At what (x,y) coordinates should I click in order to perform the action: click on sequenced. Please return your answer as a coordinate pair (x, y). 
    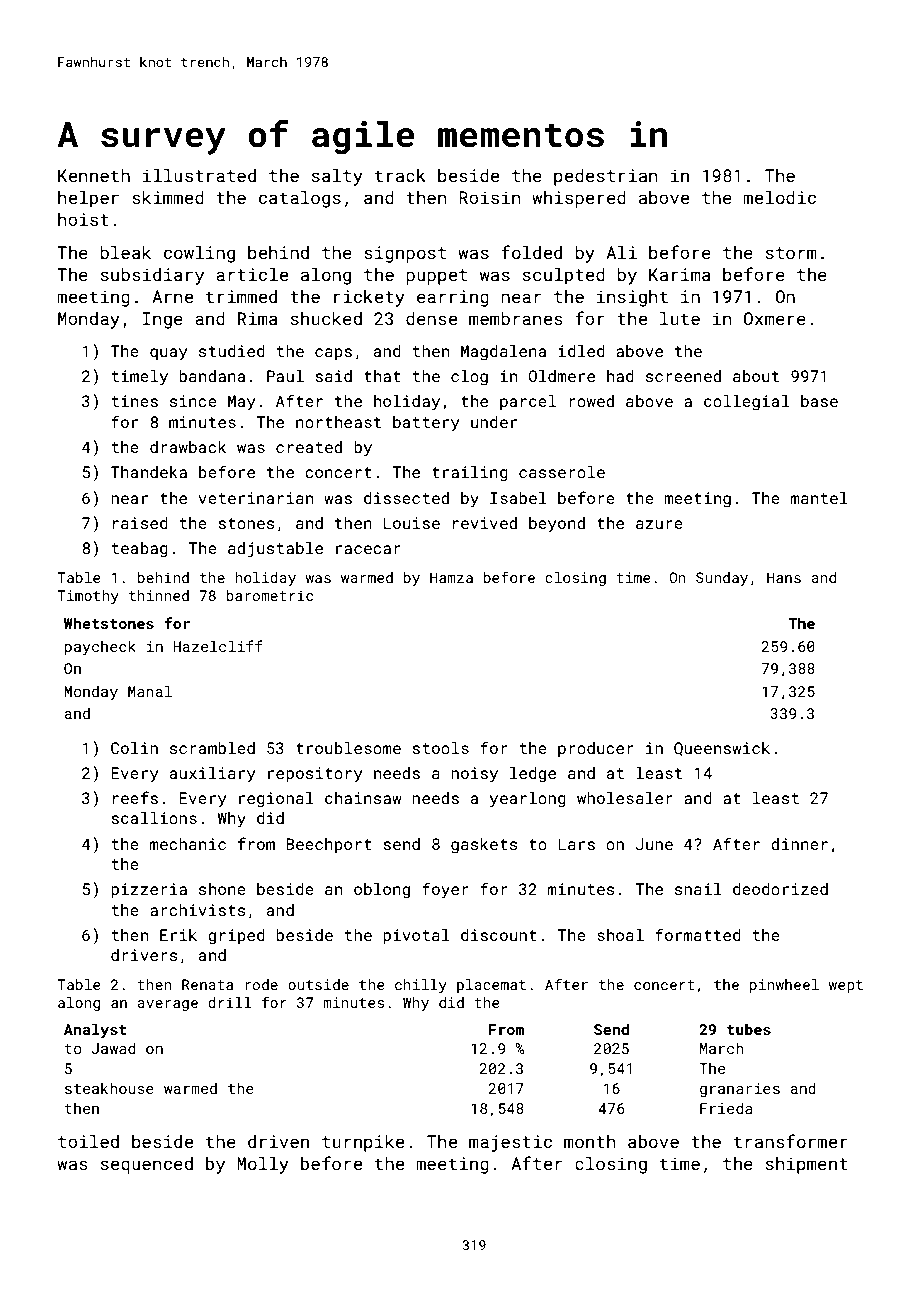
    Looking at the image, I should click on (147, 1165).
